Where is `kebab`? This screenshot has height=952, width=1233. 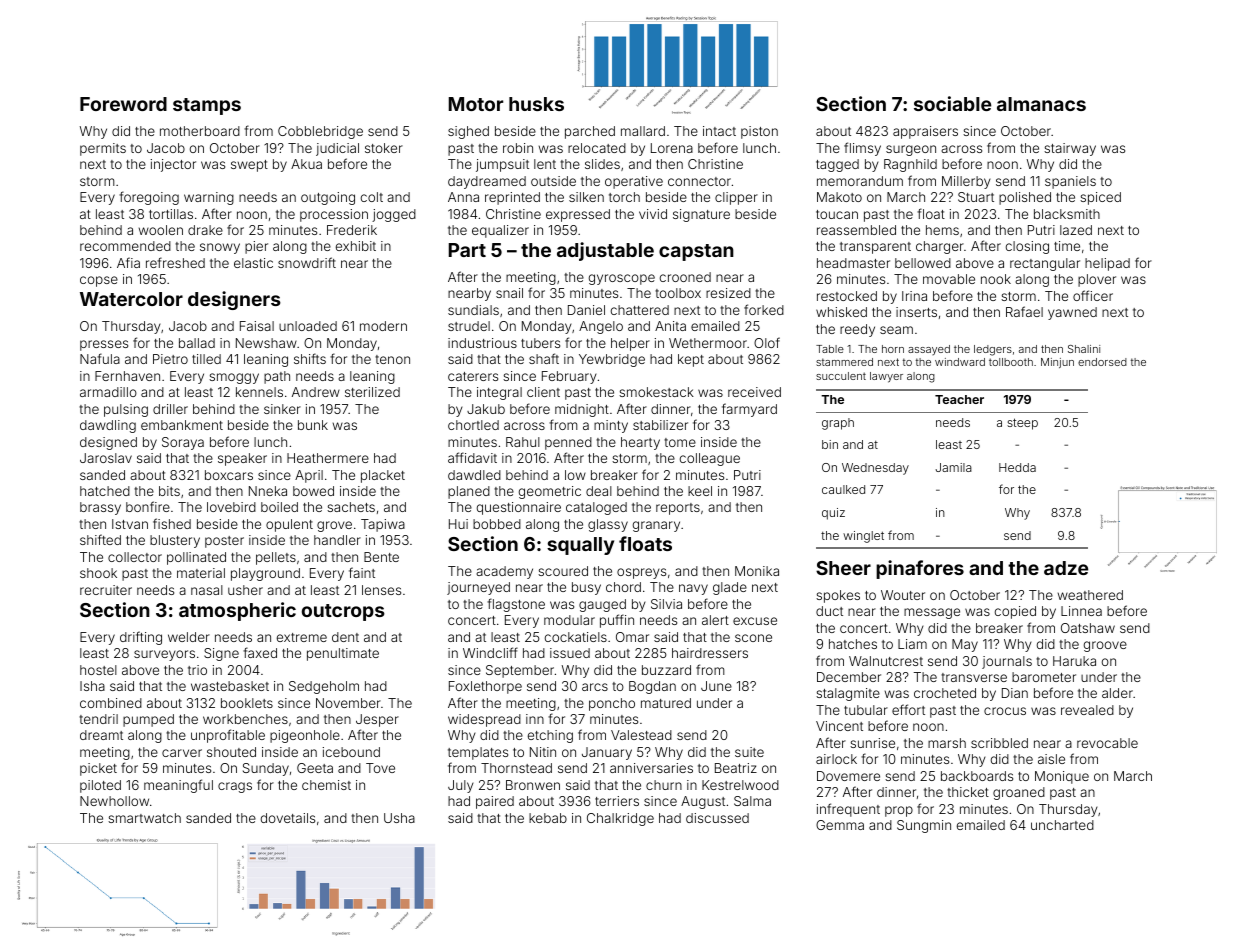 kebab is located at coordinates (548, 818).
